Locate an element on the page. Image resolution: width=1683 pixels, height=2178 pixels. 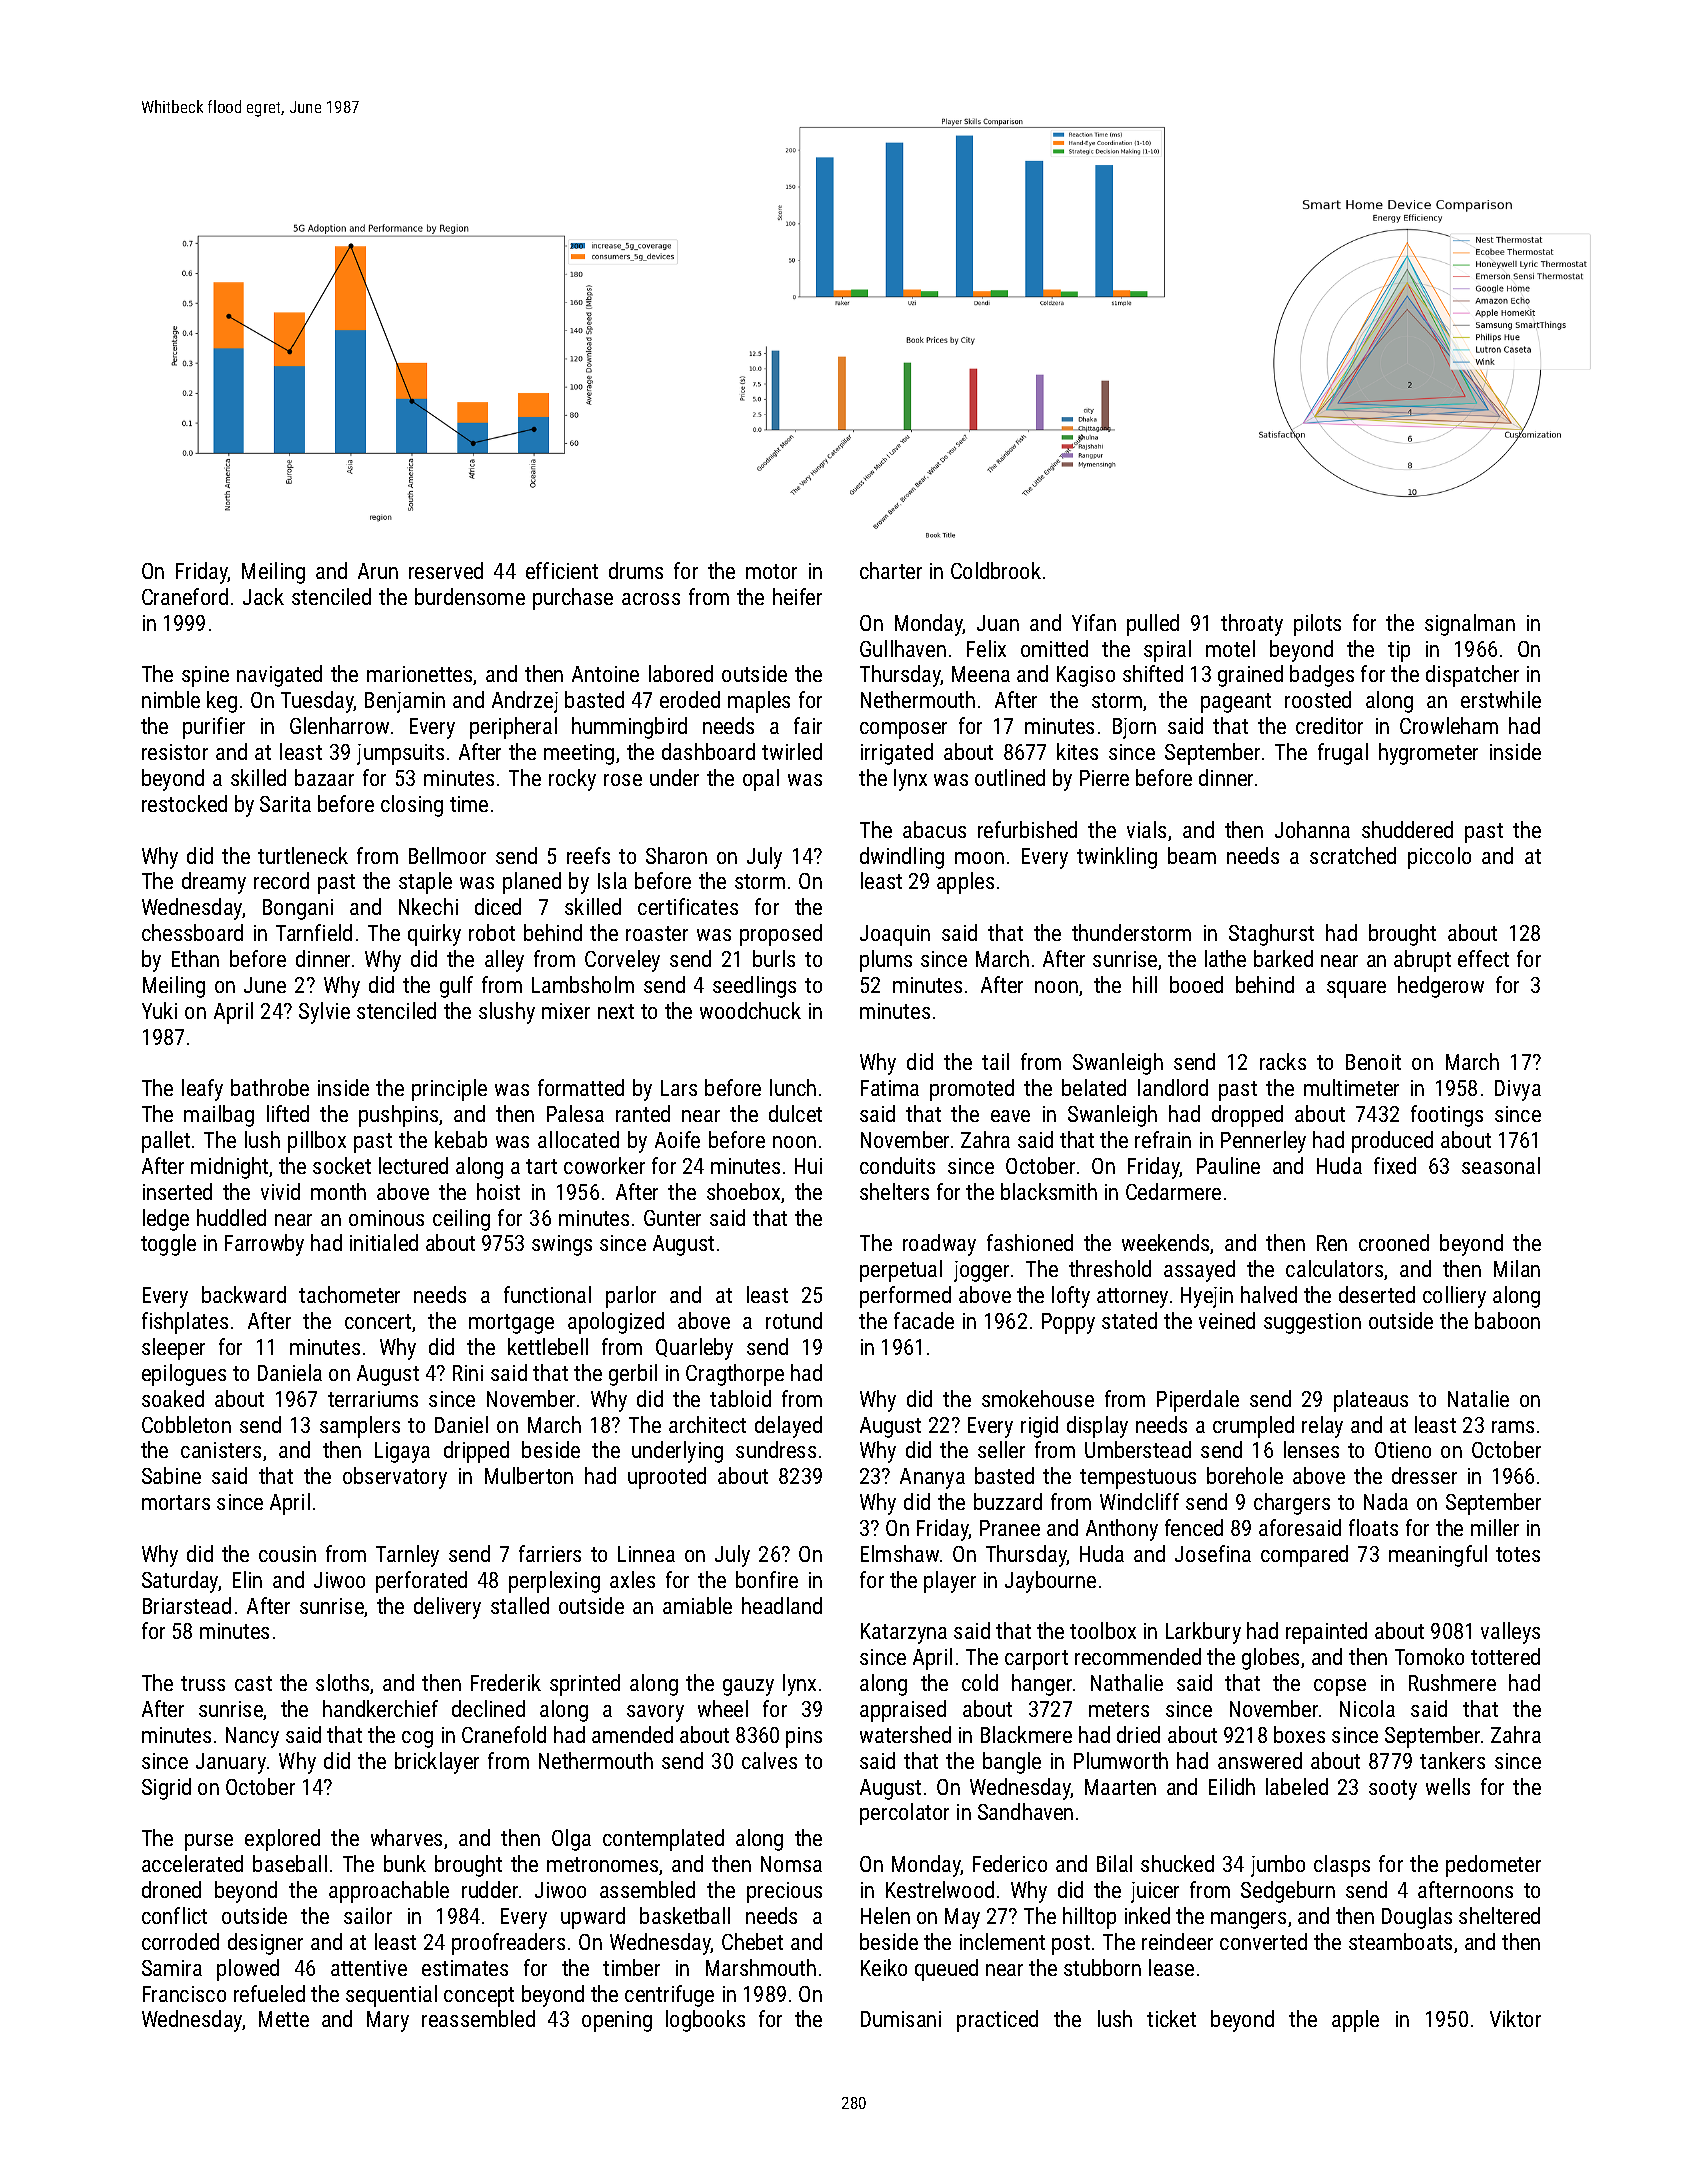
Natalie is located at coordinates (1478, 1398).
